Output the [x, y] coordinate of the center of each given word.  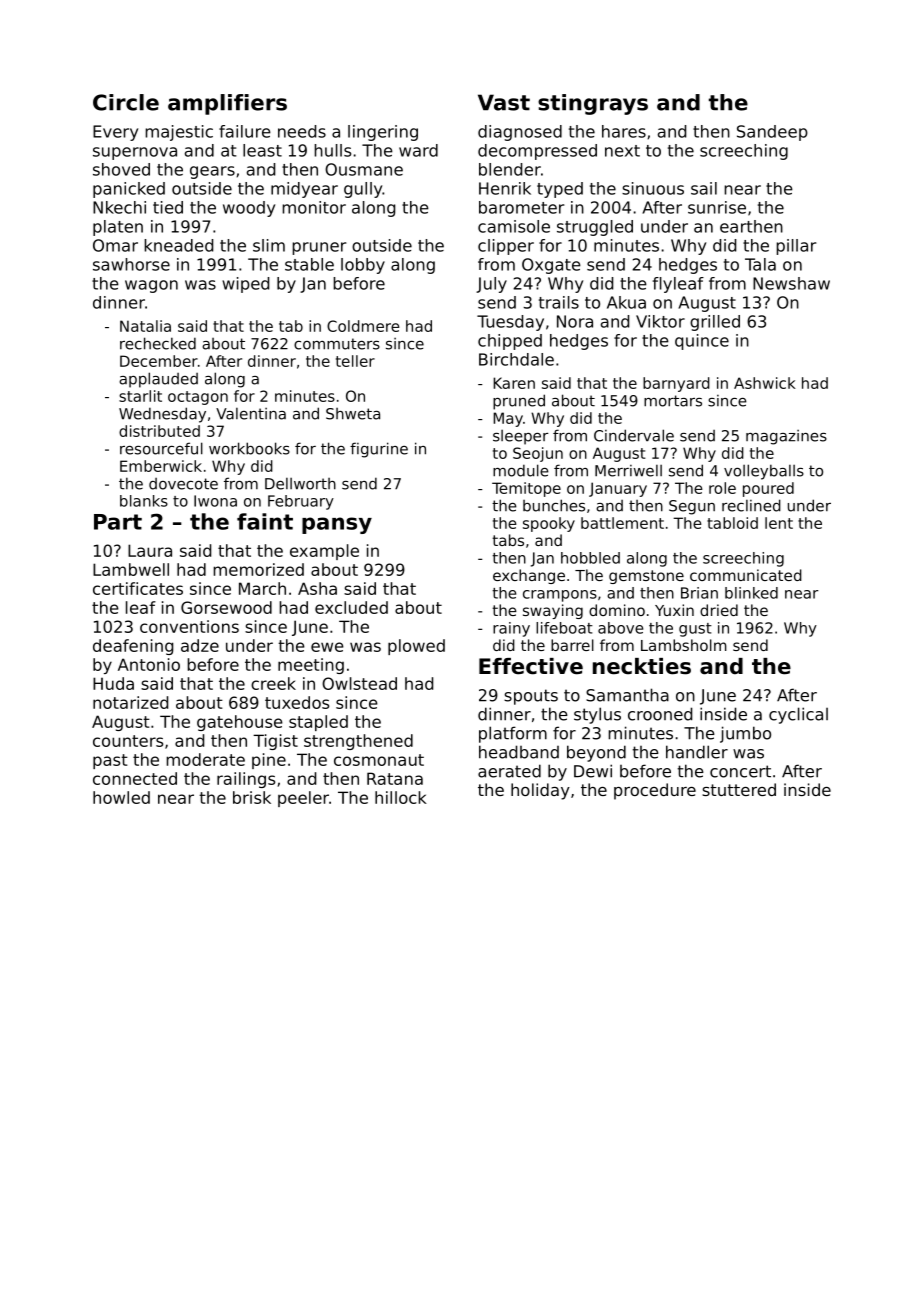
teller [355, 361]
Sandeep [772, 133]
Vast [504, 102]
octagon [198, 398]
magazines [786, 437]
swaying [553, 611]
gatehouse [240, 723]
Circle [126, 102]
